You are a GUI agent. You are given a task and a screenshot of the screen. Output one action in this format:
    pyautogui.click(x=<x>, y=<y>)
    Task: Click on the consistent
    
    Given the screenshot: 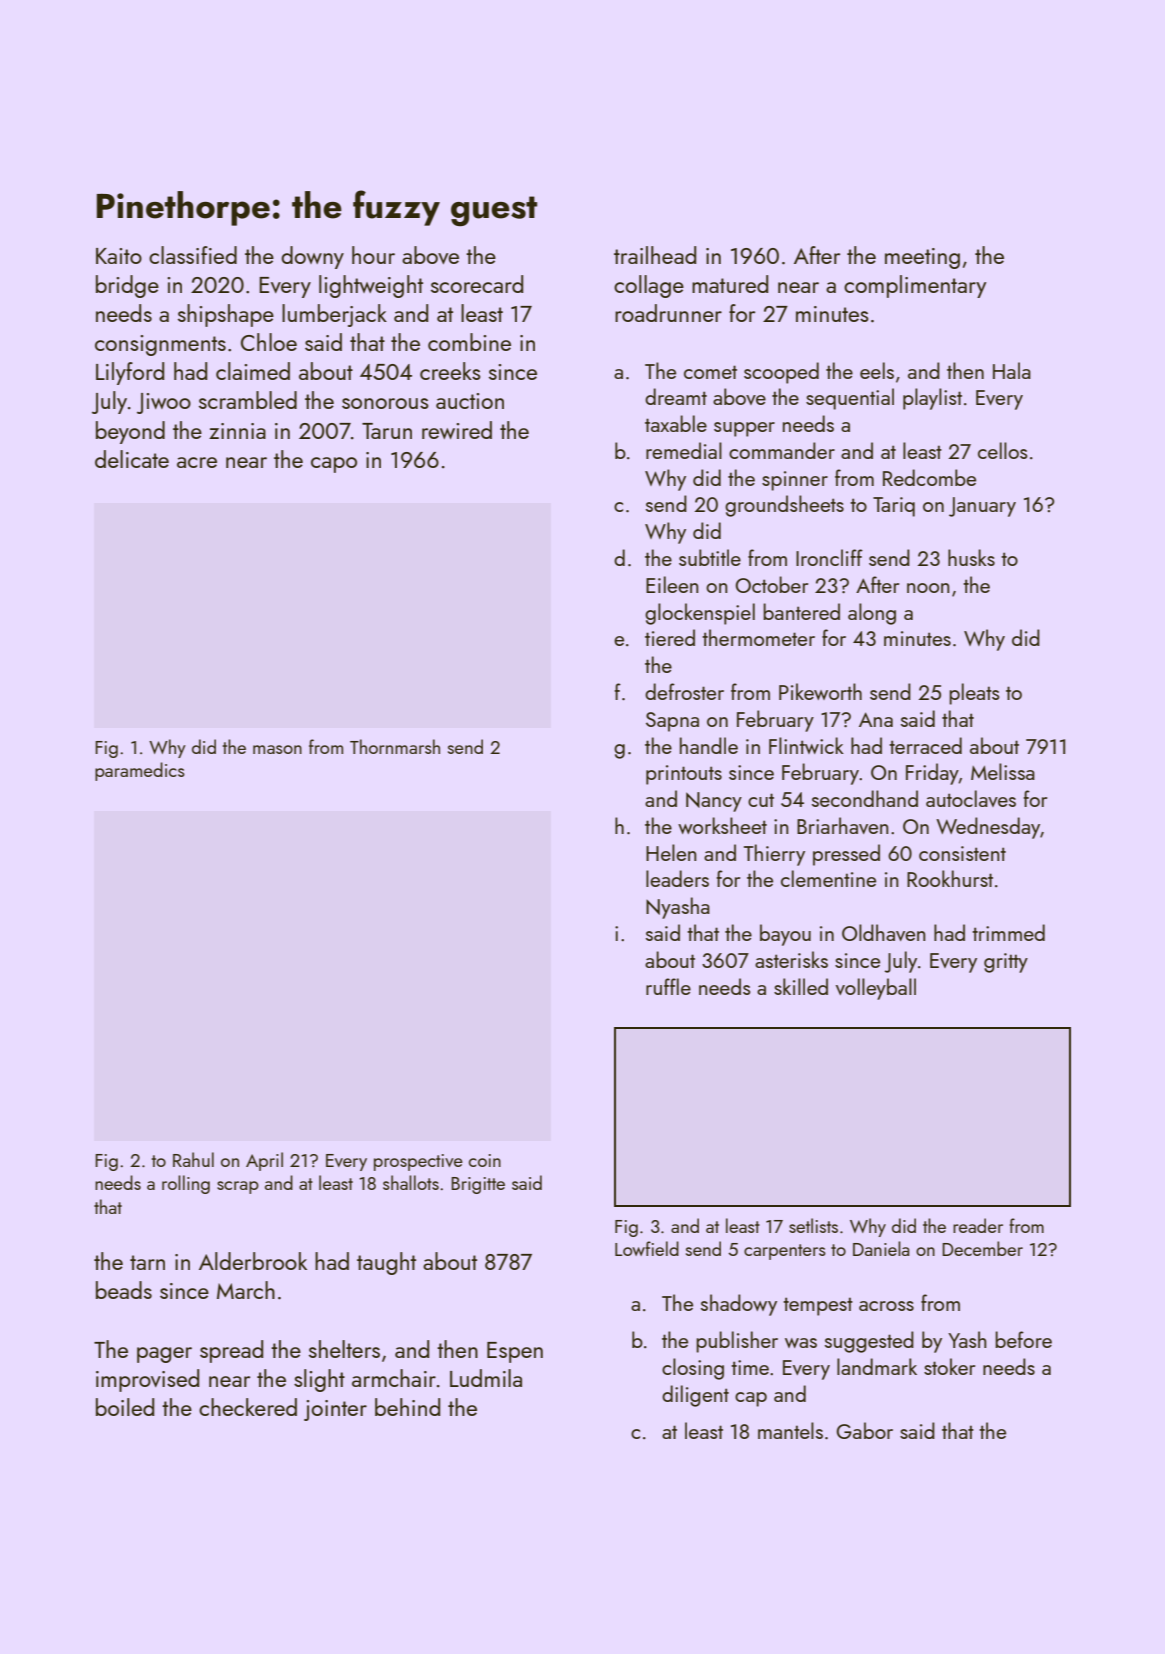 What is the action you would take?
    pyautogui.click(x=962, y=853)
